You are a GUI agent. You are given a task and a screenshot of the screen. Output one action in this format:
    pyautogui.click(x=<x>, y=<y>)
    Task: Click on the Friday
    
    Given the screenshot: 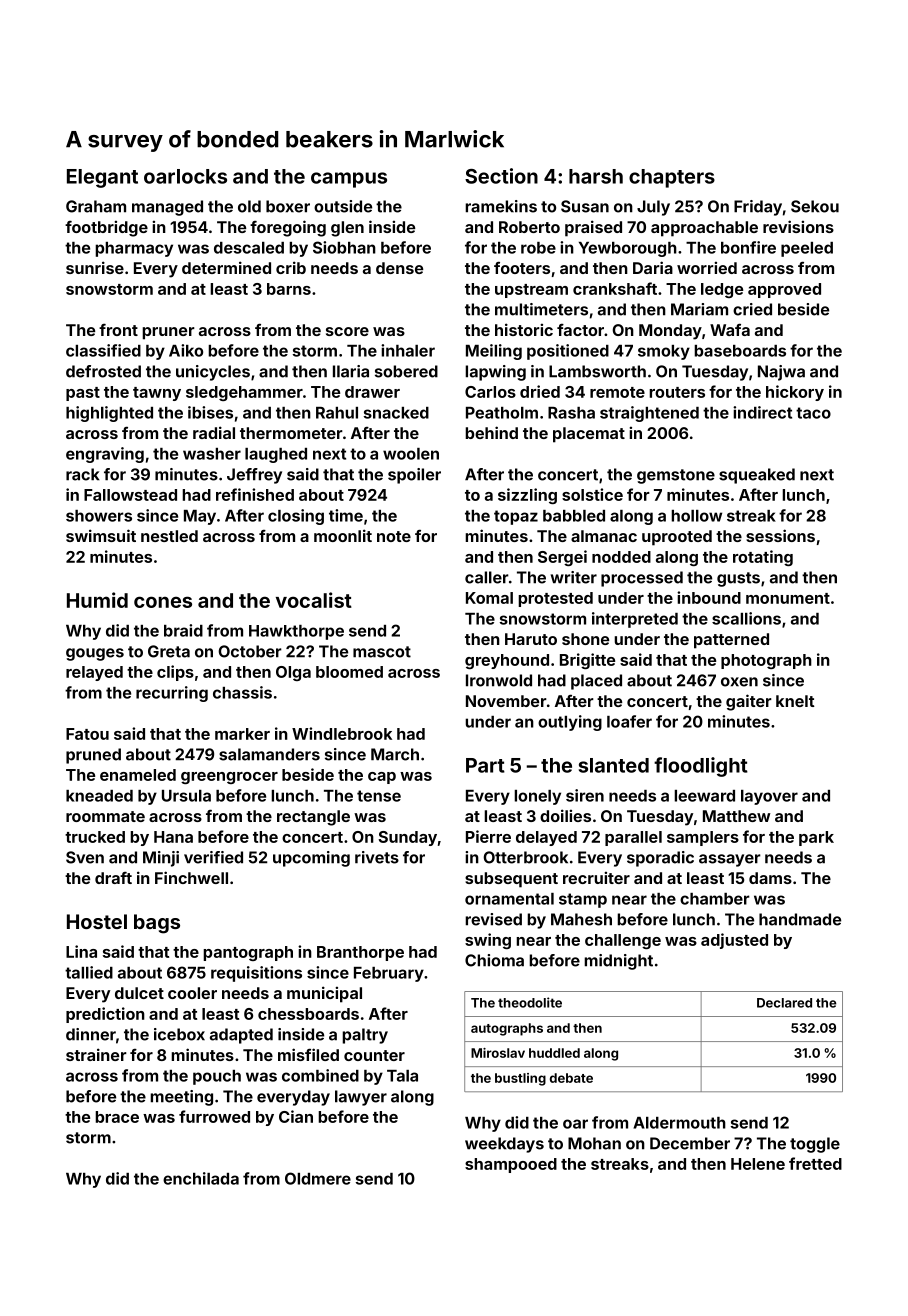 What is the action you would take?
    pyautogui.click(x=758, y=208)
